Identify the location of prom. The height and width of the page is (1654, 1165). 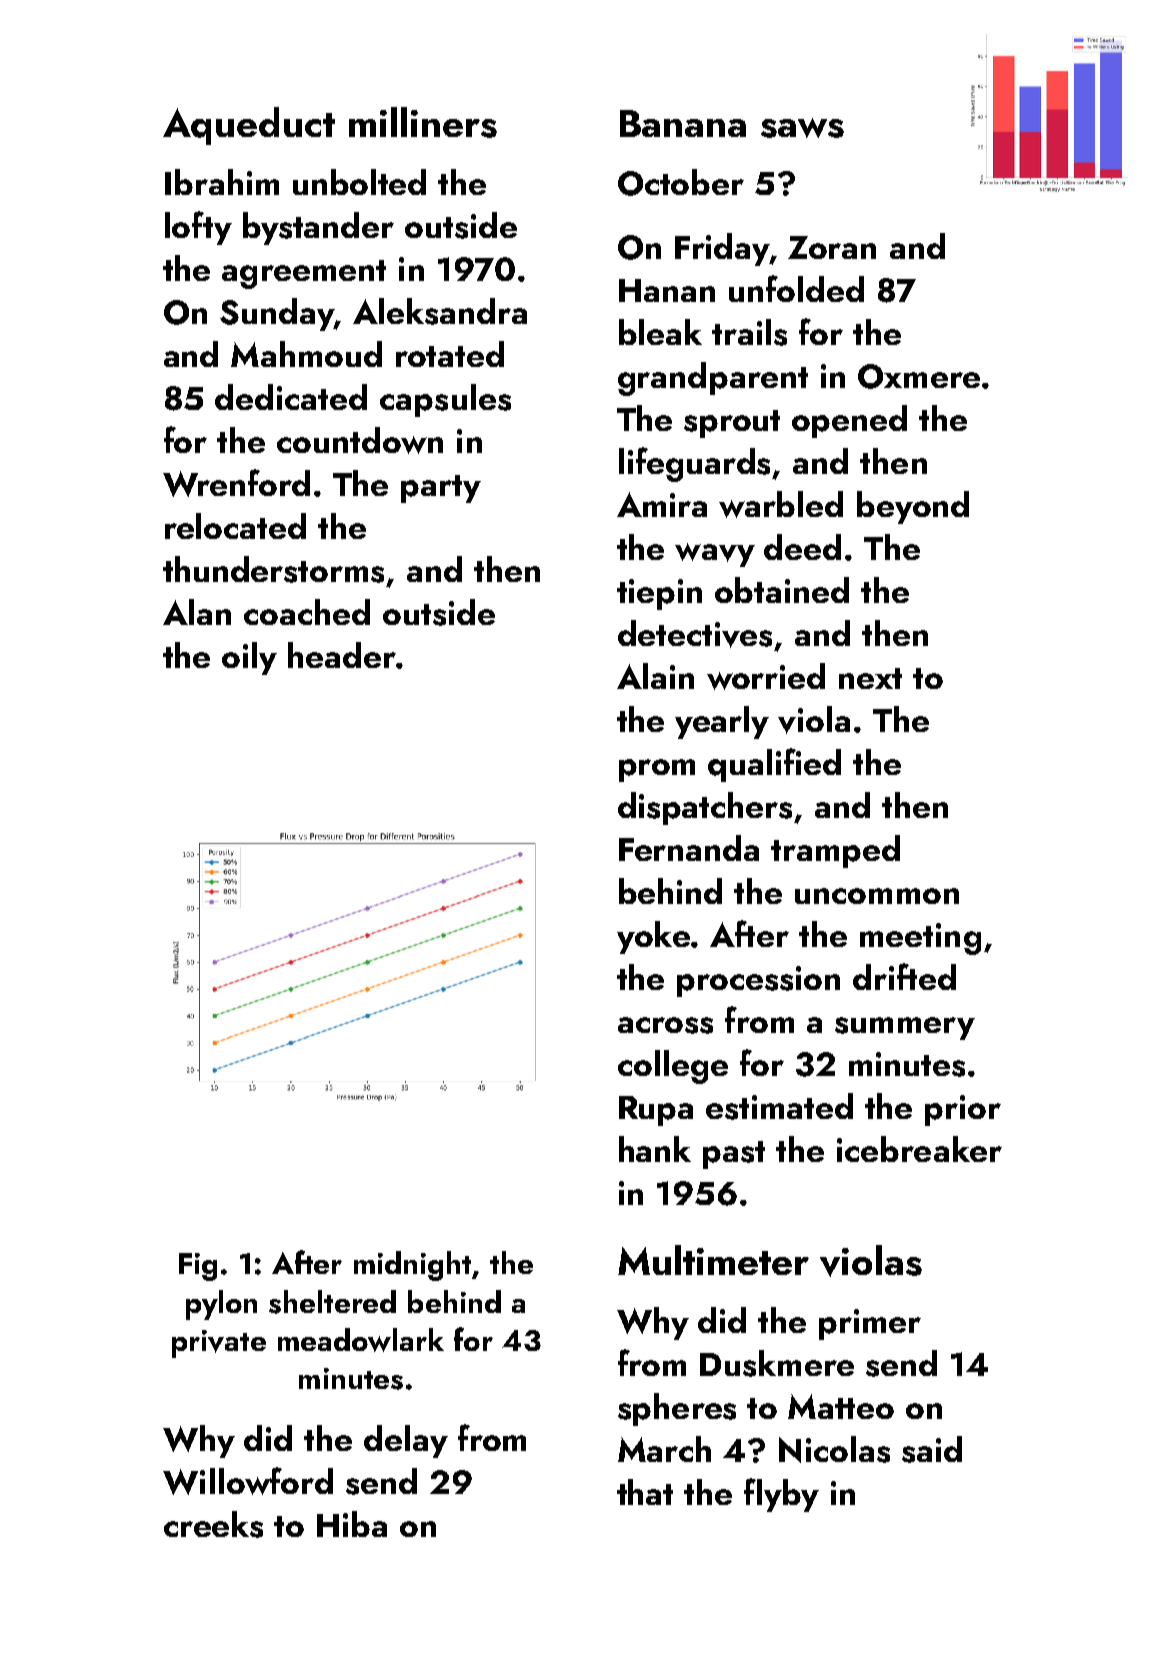
(657, 770).
